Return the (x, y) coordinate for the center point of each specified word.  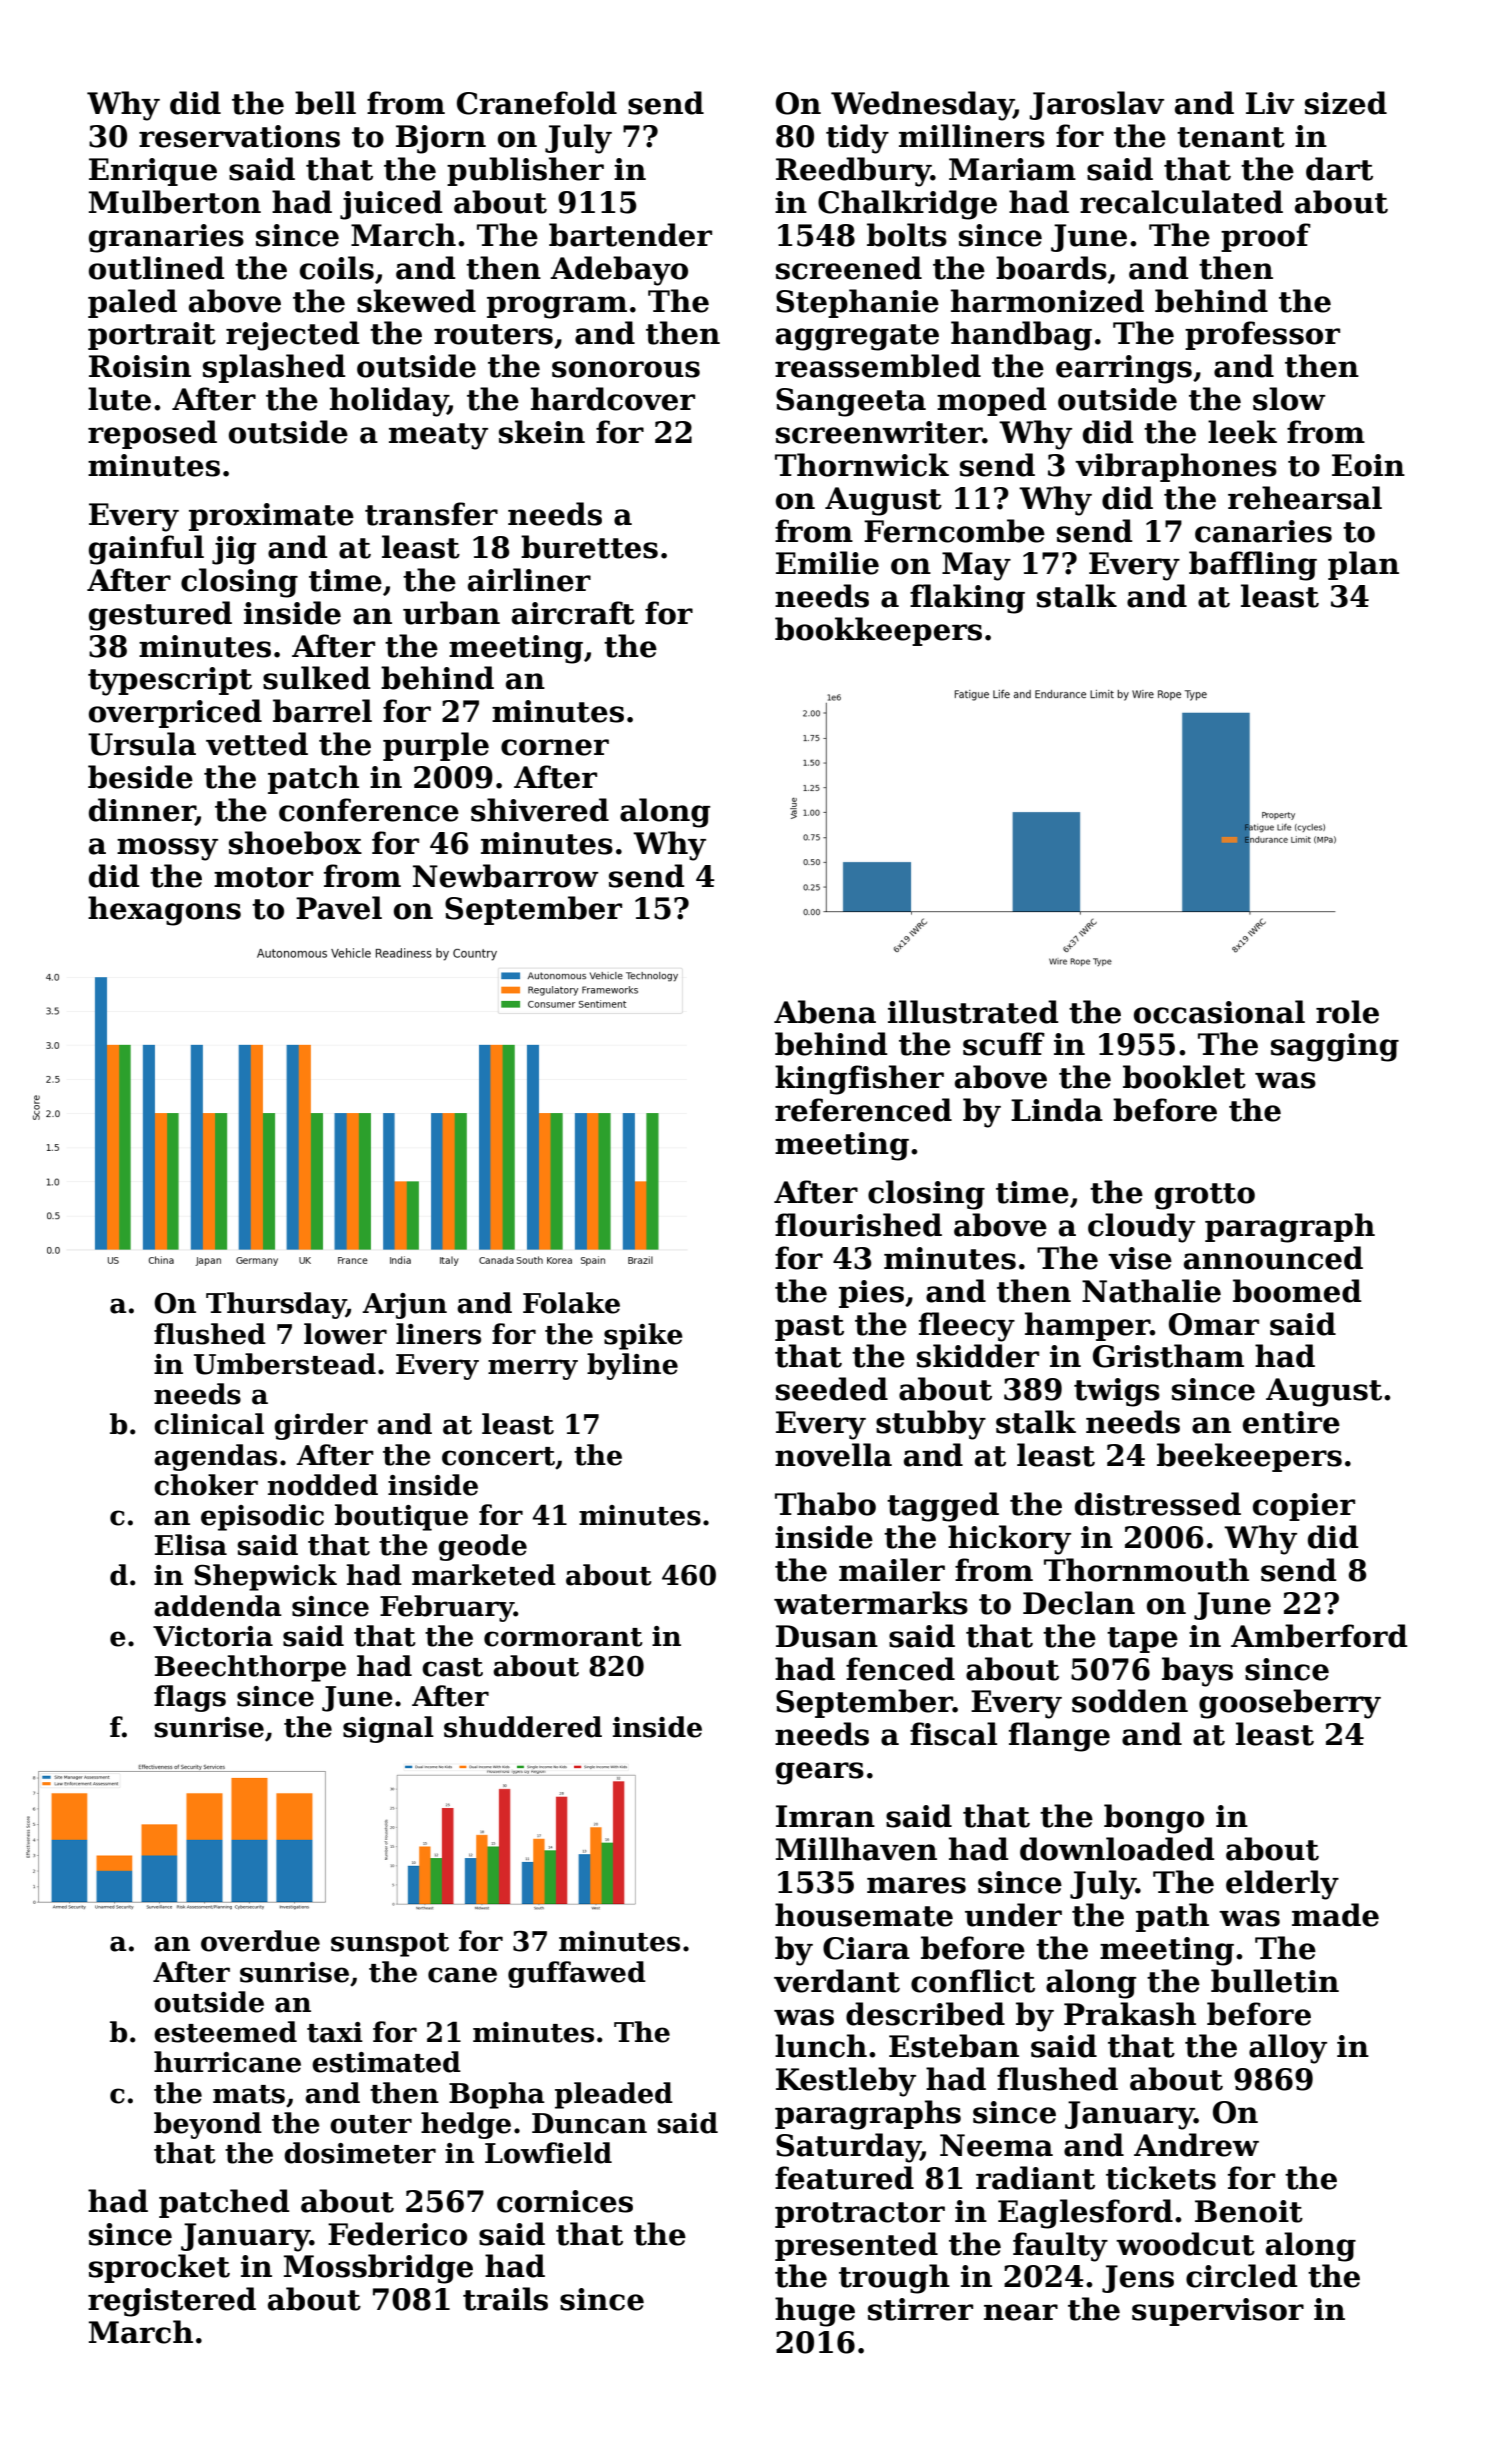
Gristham (1168, 1356)
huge (815, 2312)
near (1021, 2312)
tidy (857, 139)
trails (505, 2299)
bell (325, 103)
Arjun (404, 1306)
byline (632, 1366)
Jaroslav (1097, 105)
